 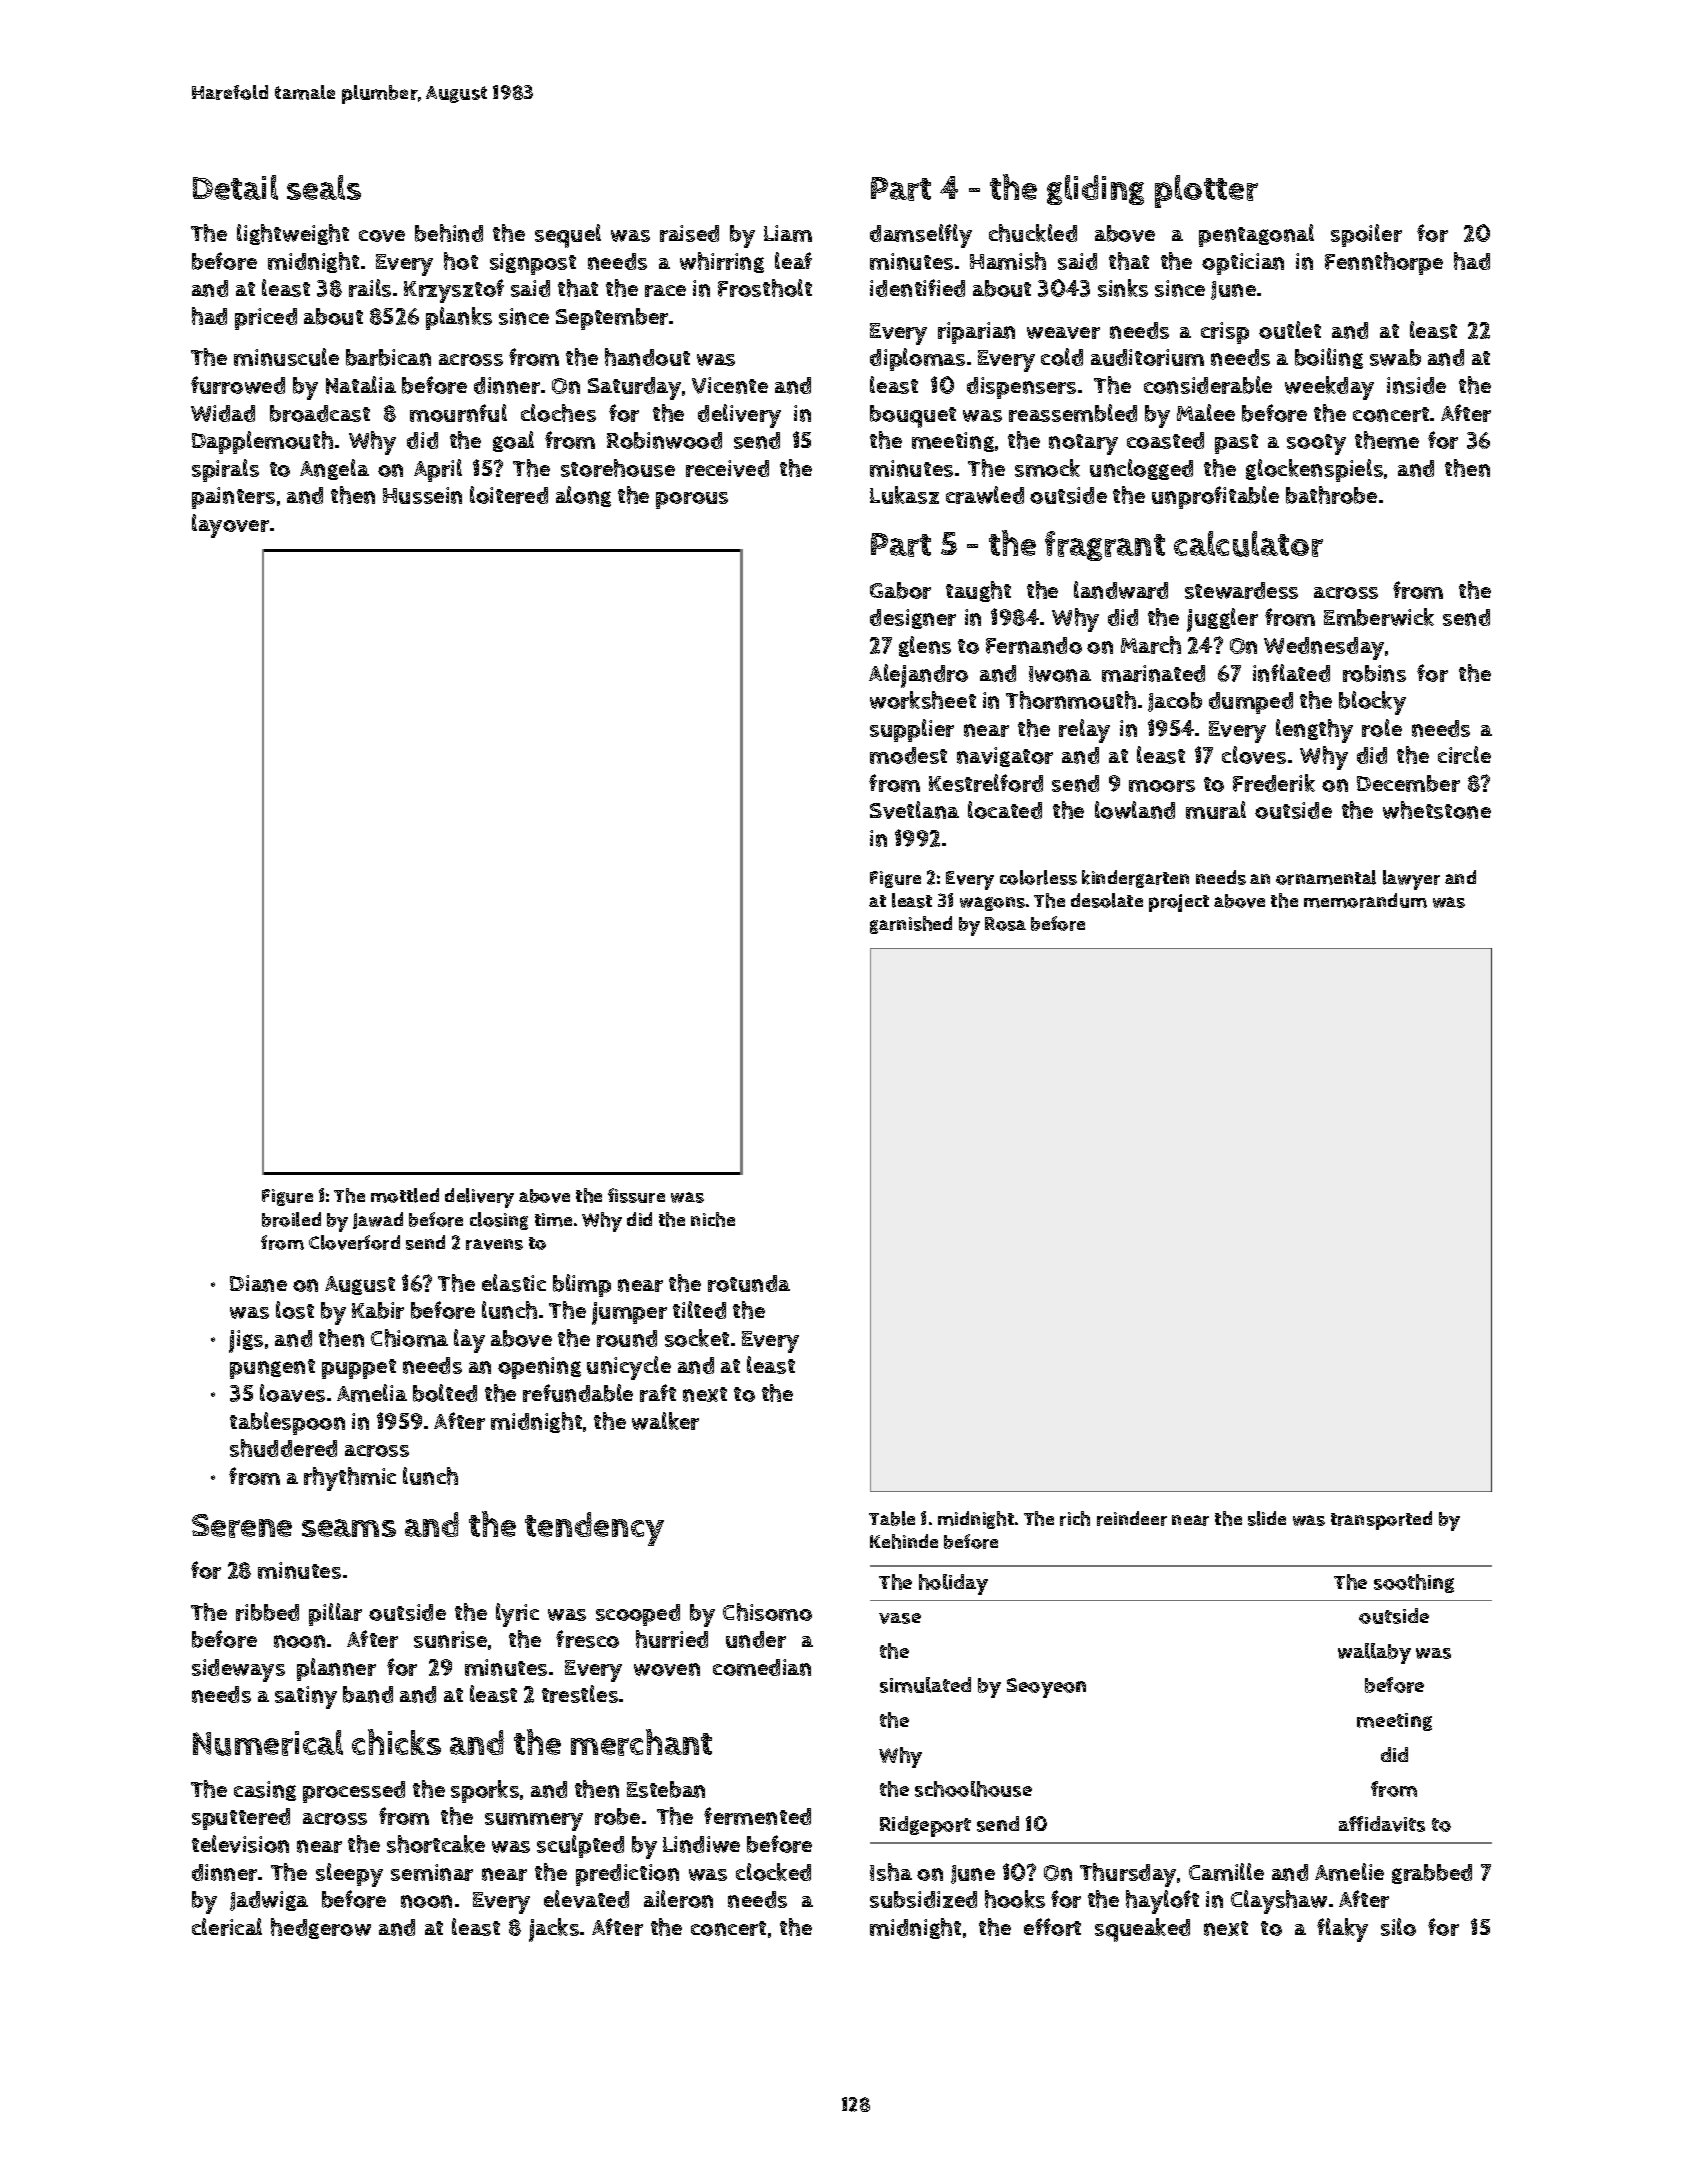 I want to click on Amelia, so click(x=372, y=1393).
